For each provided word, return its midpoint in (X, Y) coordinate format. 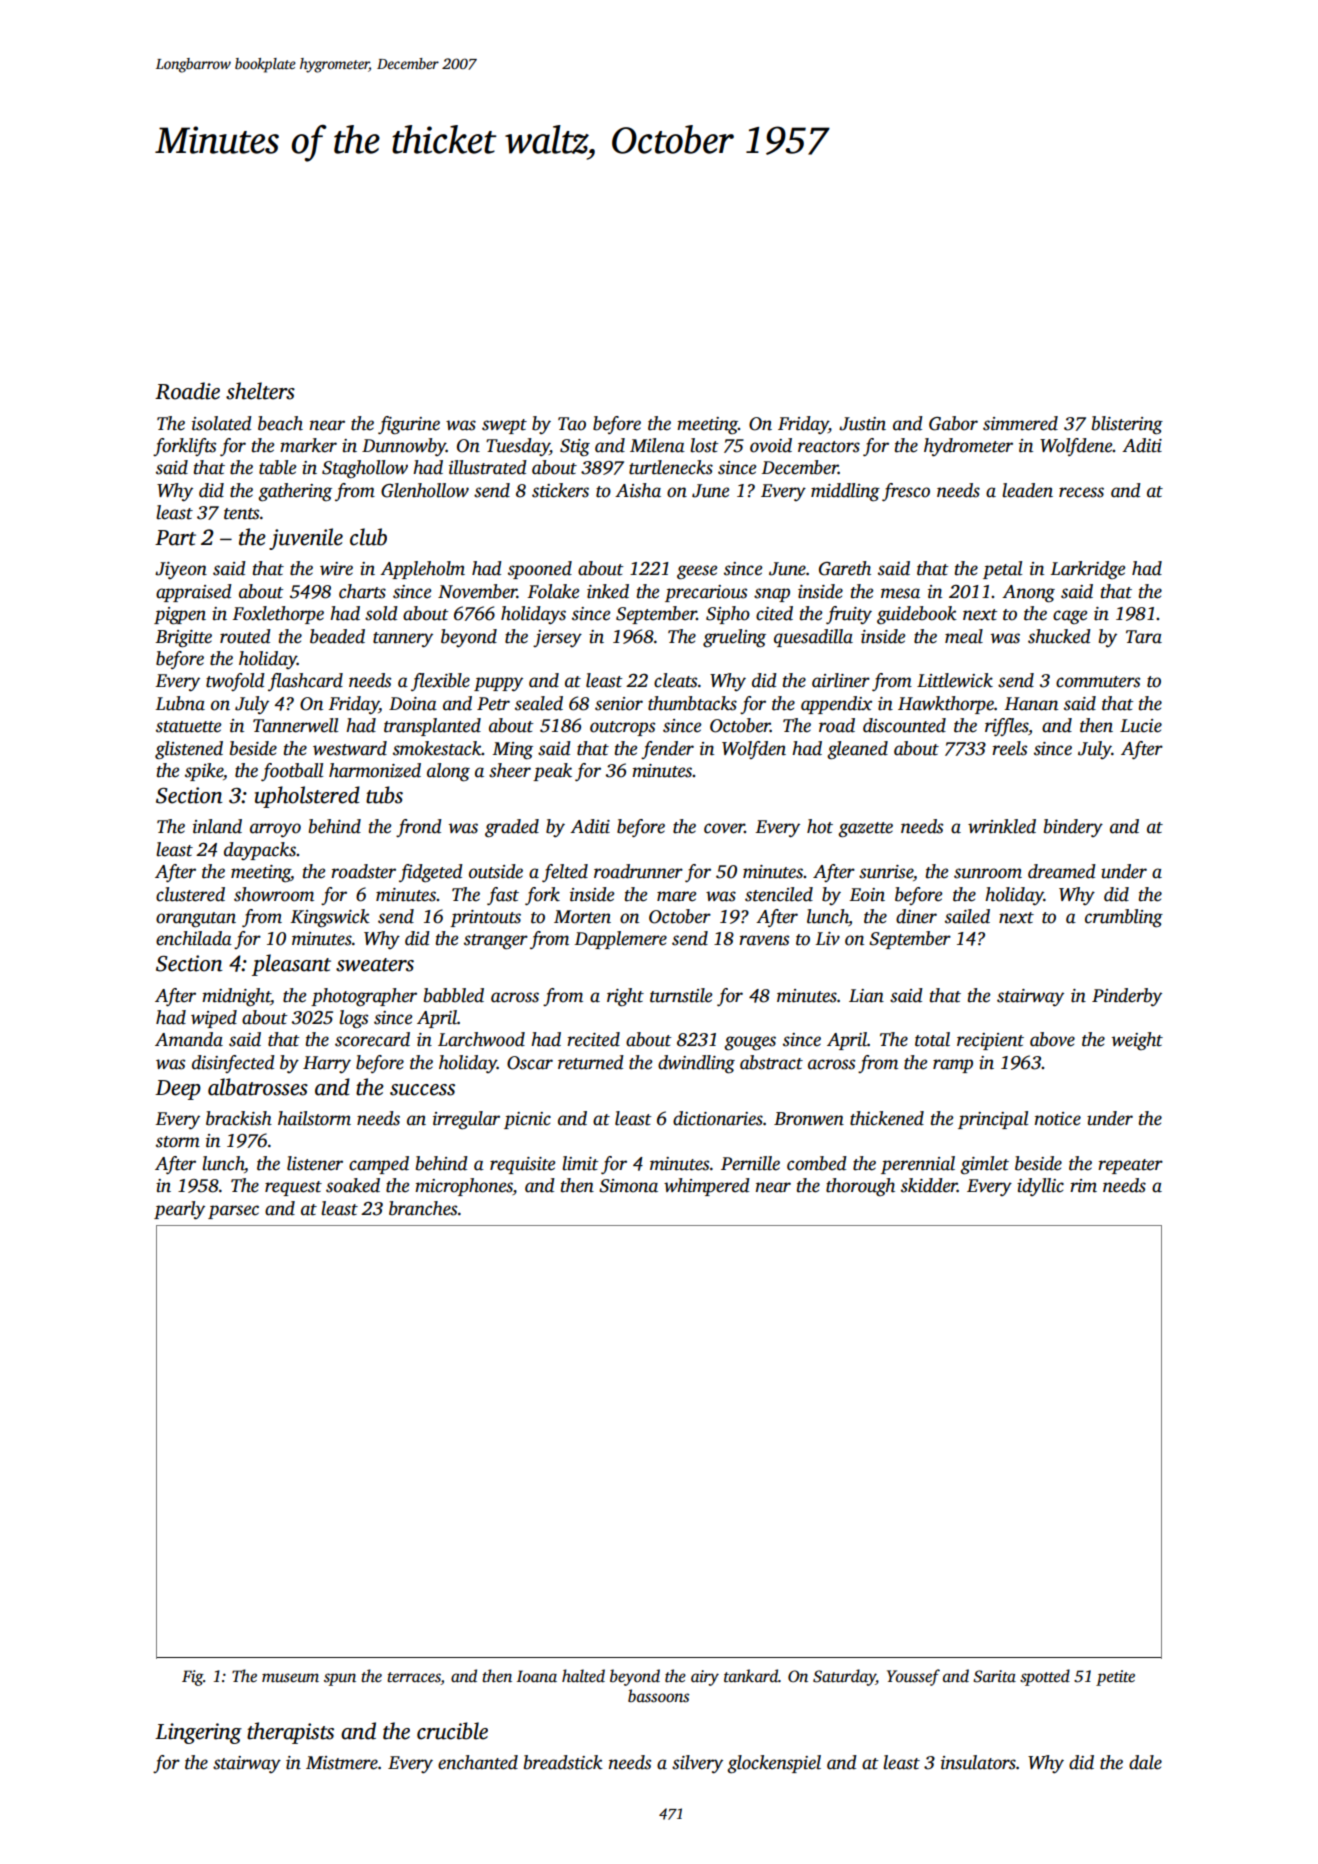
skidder (929, 1185)
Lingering (198, 1733)
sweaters (375, 965)
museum (290, 1678)
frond (419, 828)
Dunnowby (404, 447)
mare (676, 896)
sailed (967, 916)
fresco (906, 492)
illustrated (488, 467)
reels (1009, 748)
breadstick (563, 1762)
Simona (628, 1186)
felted (565, 873)
